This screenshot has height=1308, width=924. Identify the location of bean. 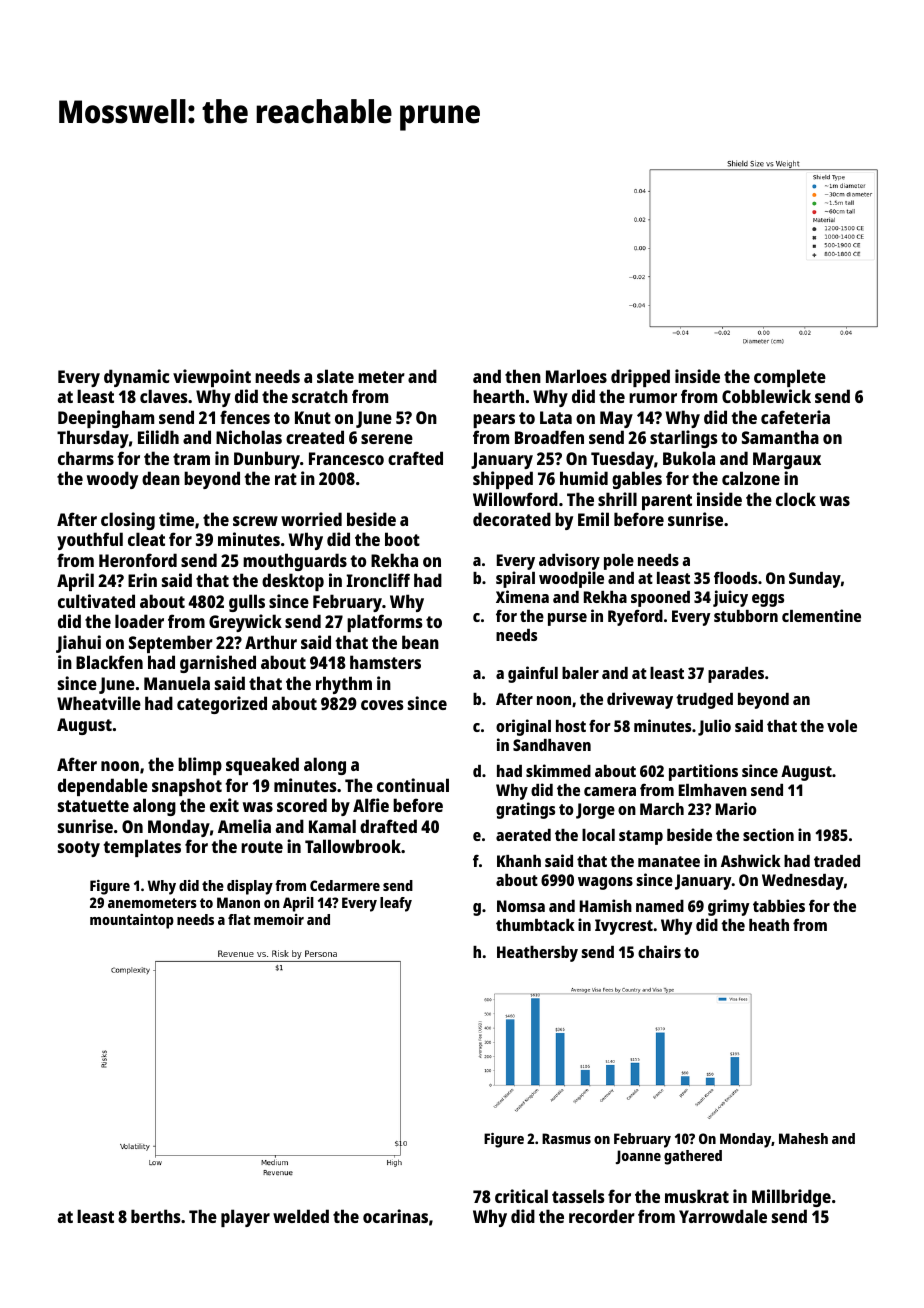
(420, 642).
